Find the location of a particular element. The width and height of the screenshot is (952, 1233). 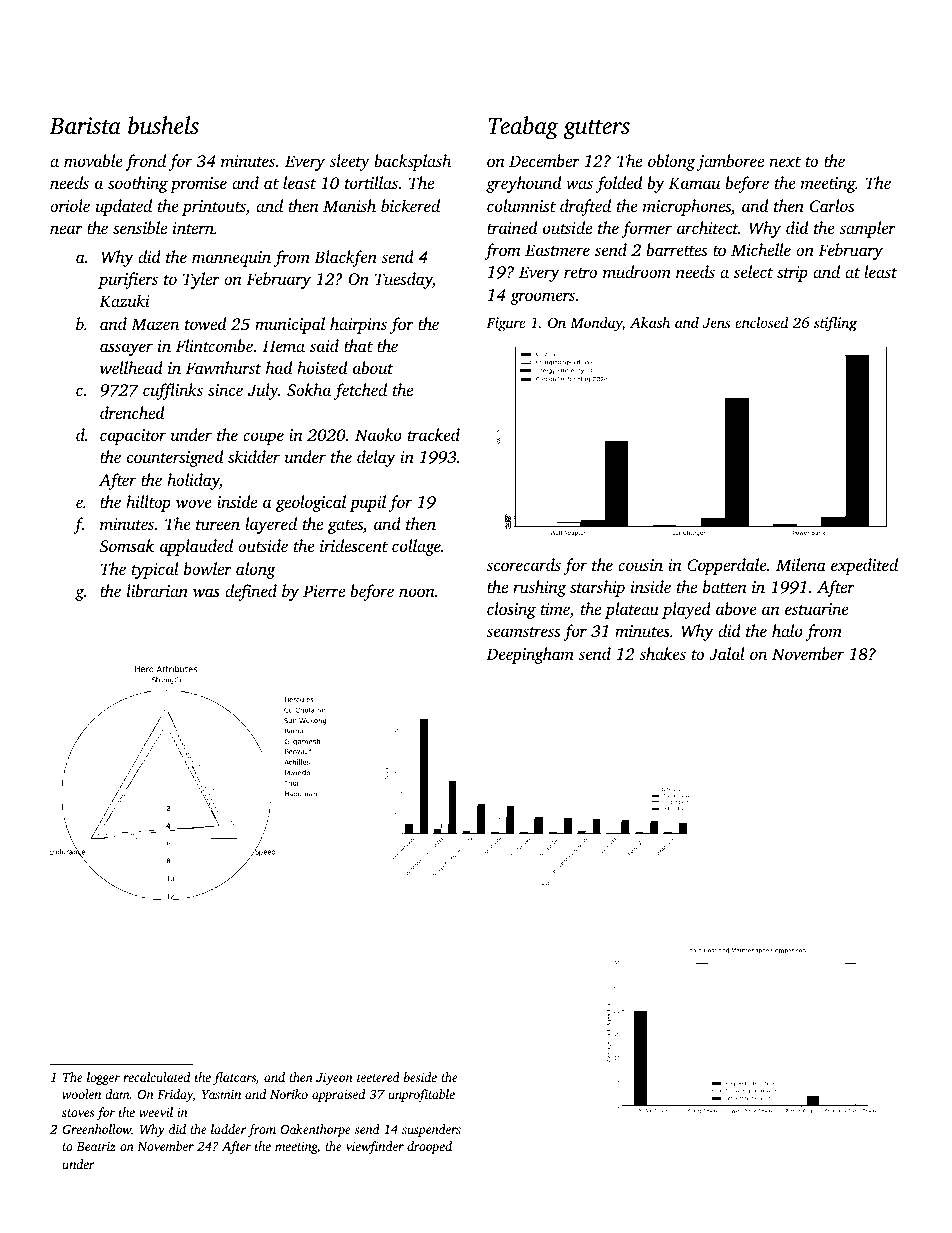

recalculated is located at coordinates (156, 1077).
